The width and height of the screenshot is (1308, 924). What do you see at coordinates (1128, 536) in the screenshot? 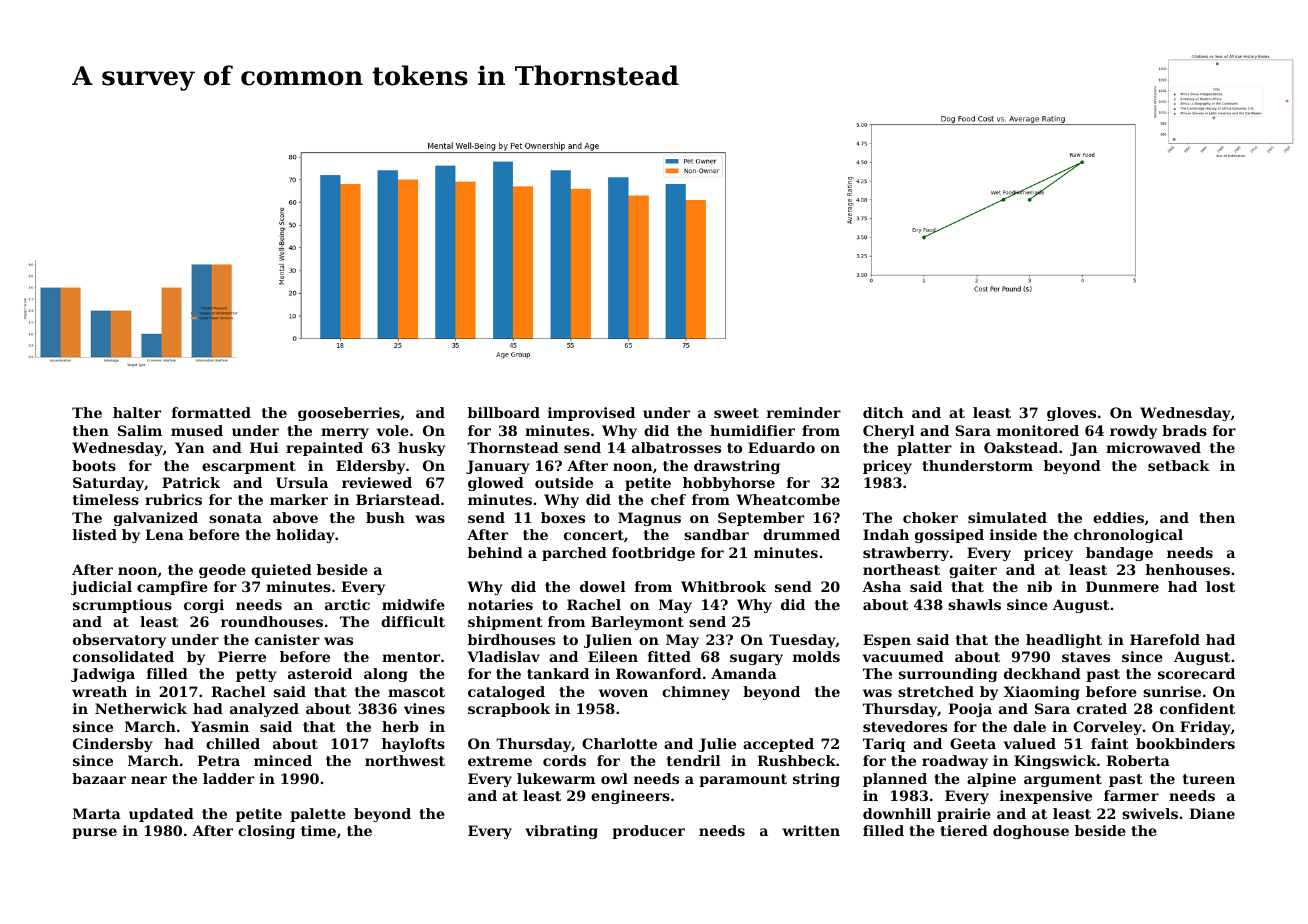
I see `chronological` at bounding box center [1128, 536].
